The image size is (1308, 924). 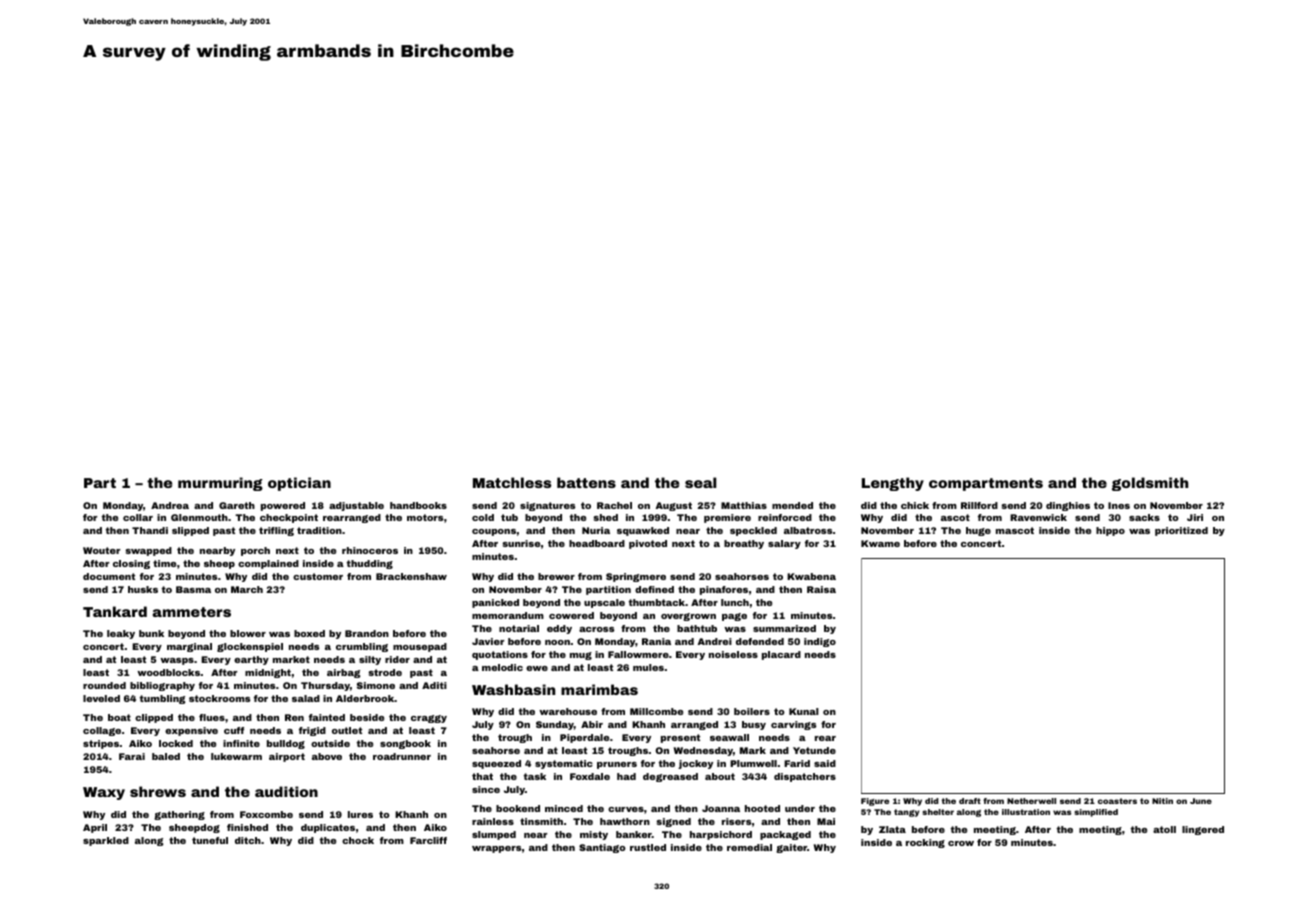 What do you see at coordinates (1201, 801) in the image?
I see `June` at bounding box center [1201, 801].
